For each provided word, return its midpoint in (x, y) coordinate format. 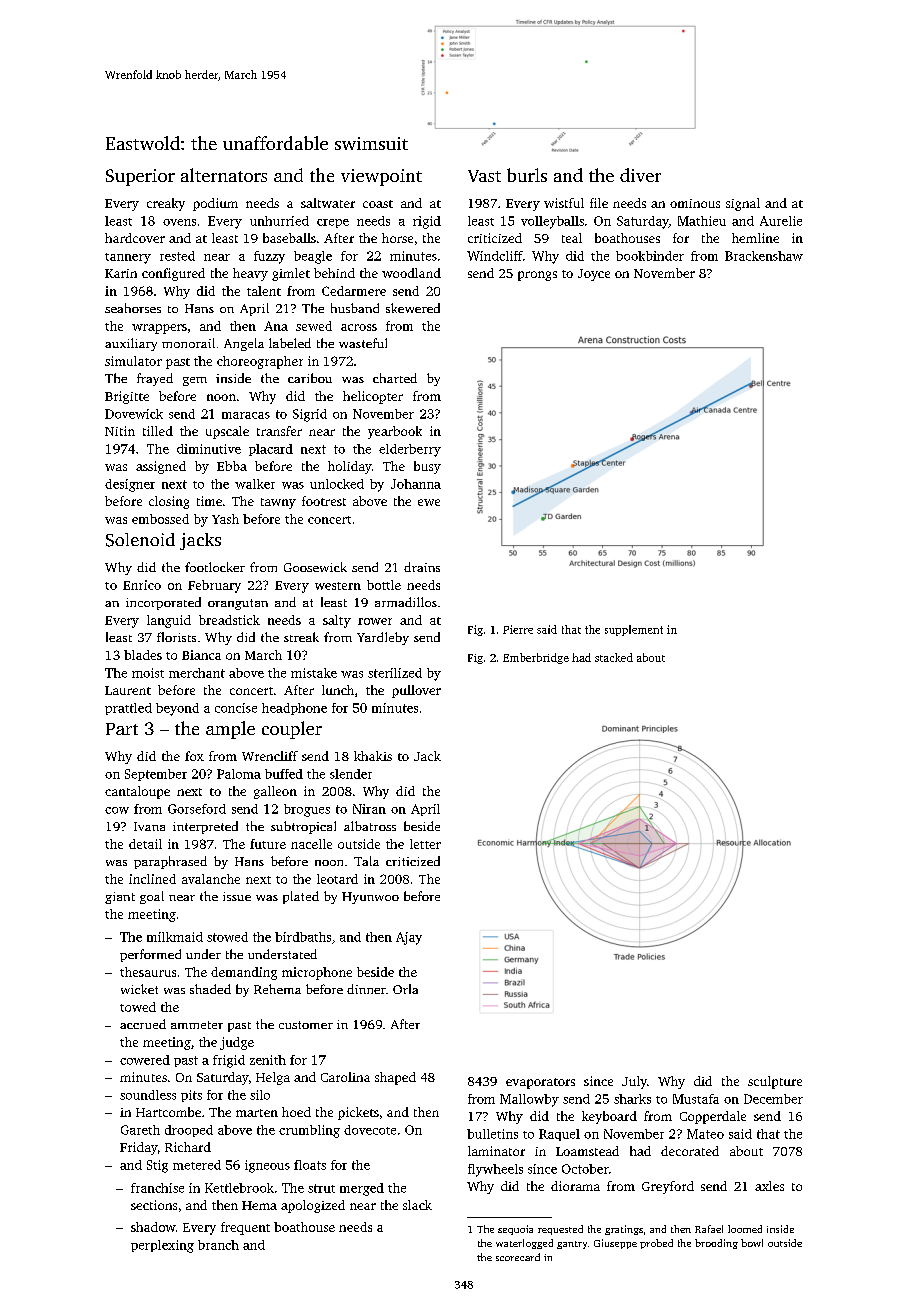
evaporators (540, 1083)
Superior (140, 177)
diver (640, 175)
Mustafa (696, 1099)
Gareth (140, 1130)
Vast (484, 176)
